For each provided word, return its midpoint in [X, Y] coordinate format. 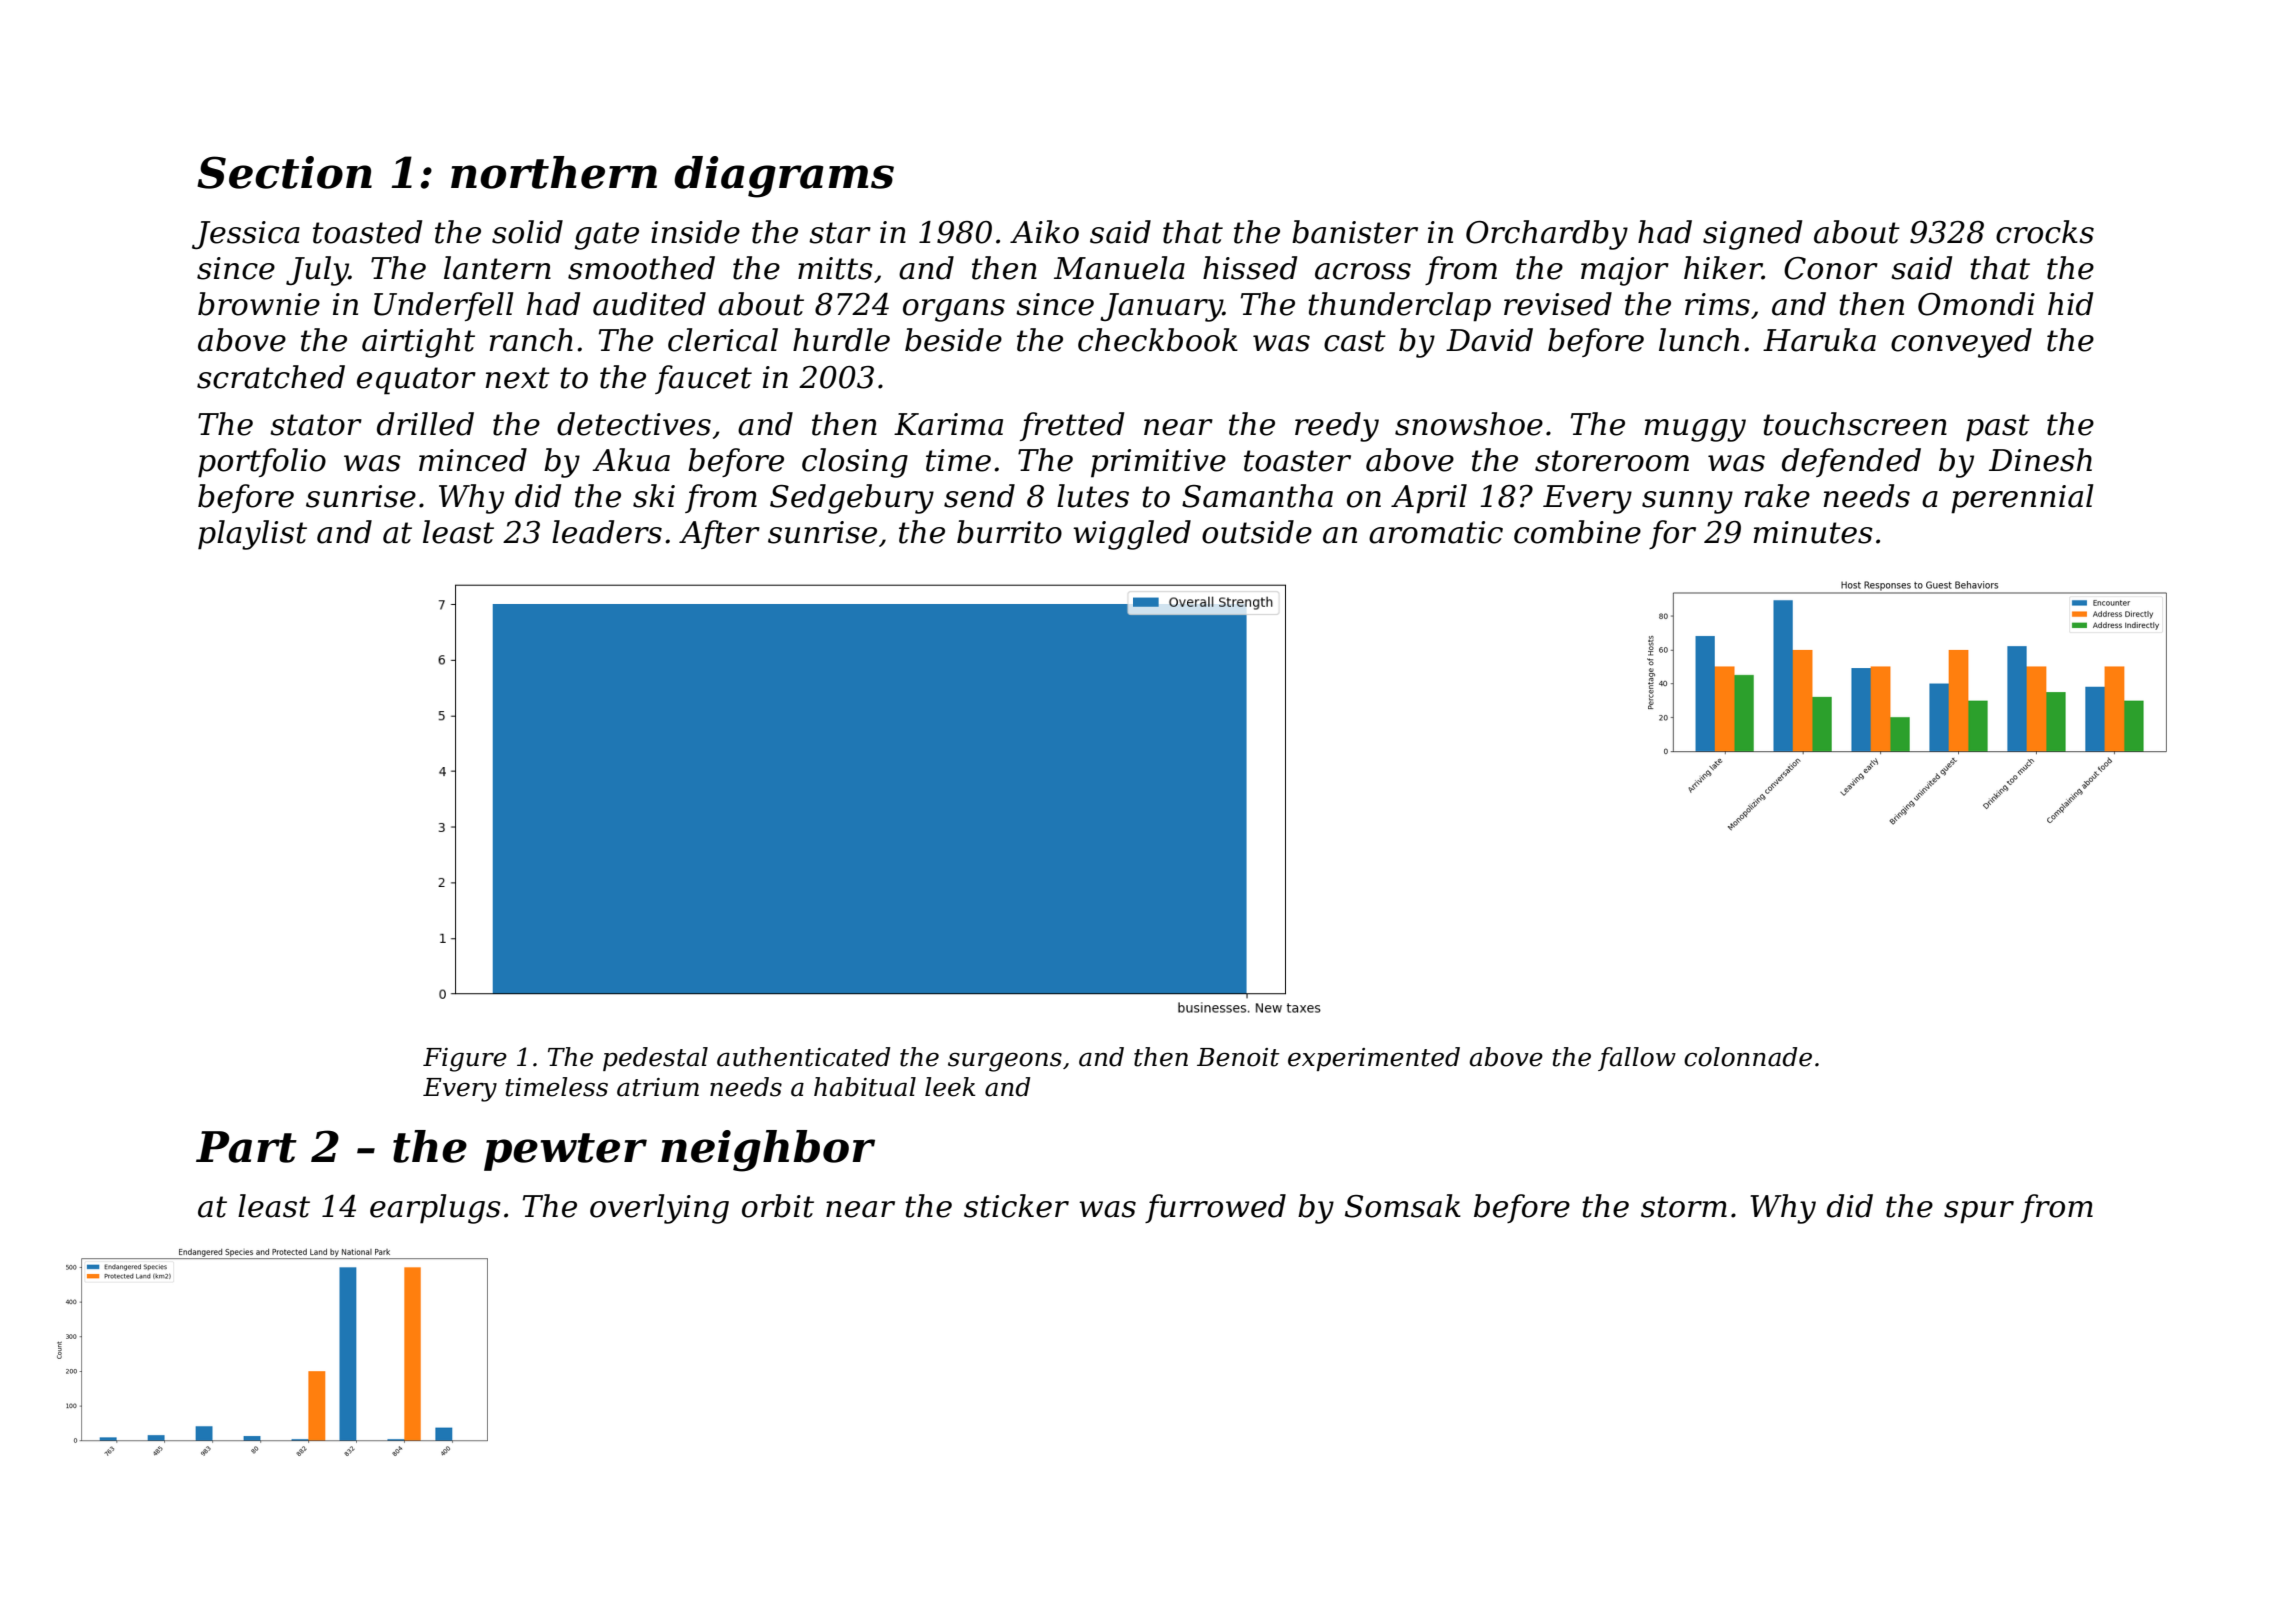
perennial [2022, 499]
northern [554, 172]
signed [1752, 235]
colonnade [1748, 1057]
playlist [252, 535]
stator [316, 425]
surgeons [1005, 1062]
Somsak [1403, 1206]
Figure [465, 1060]
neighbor [768, 1151]
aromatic [1436, 532]
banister [1355, 232]
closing [855, 463]
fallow [1637, 1059]
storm [1684, 1207]
